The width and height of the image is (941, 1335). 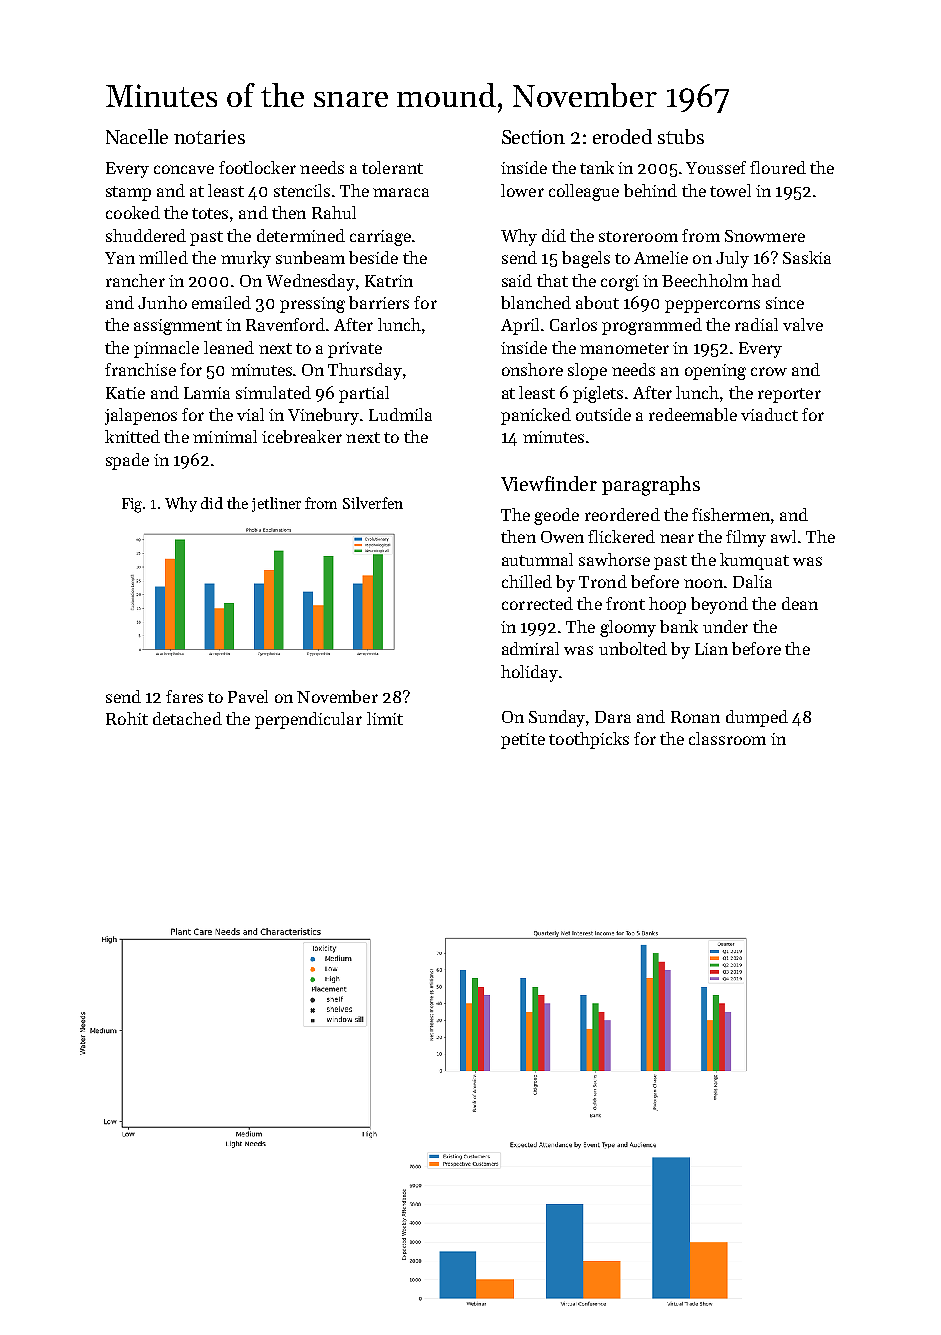 What do you see at coordinates (276, 504) in the image?
I see `jetliner` at bounding box center [276, 504].
